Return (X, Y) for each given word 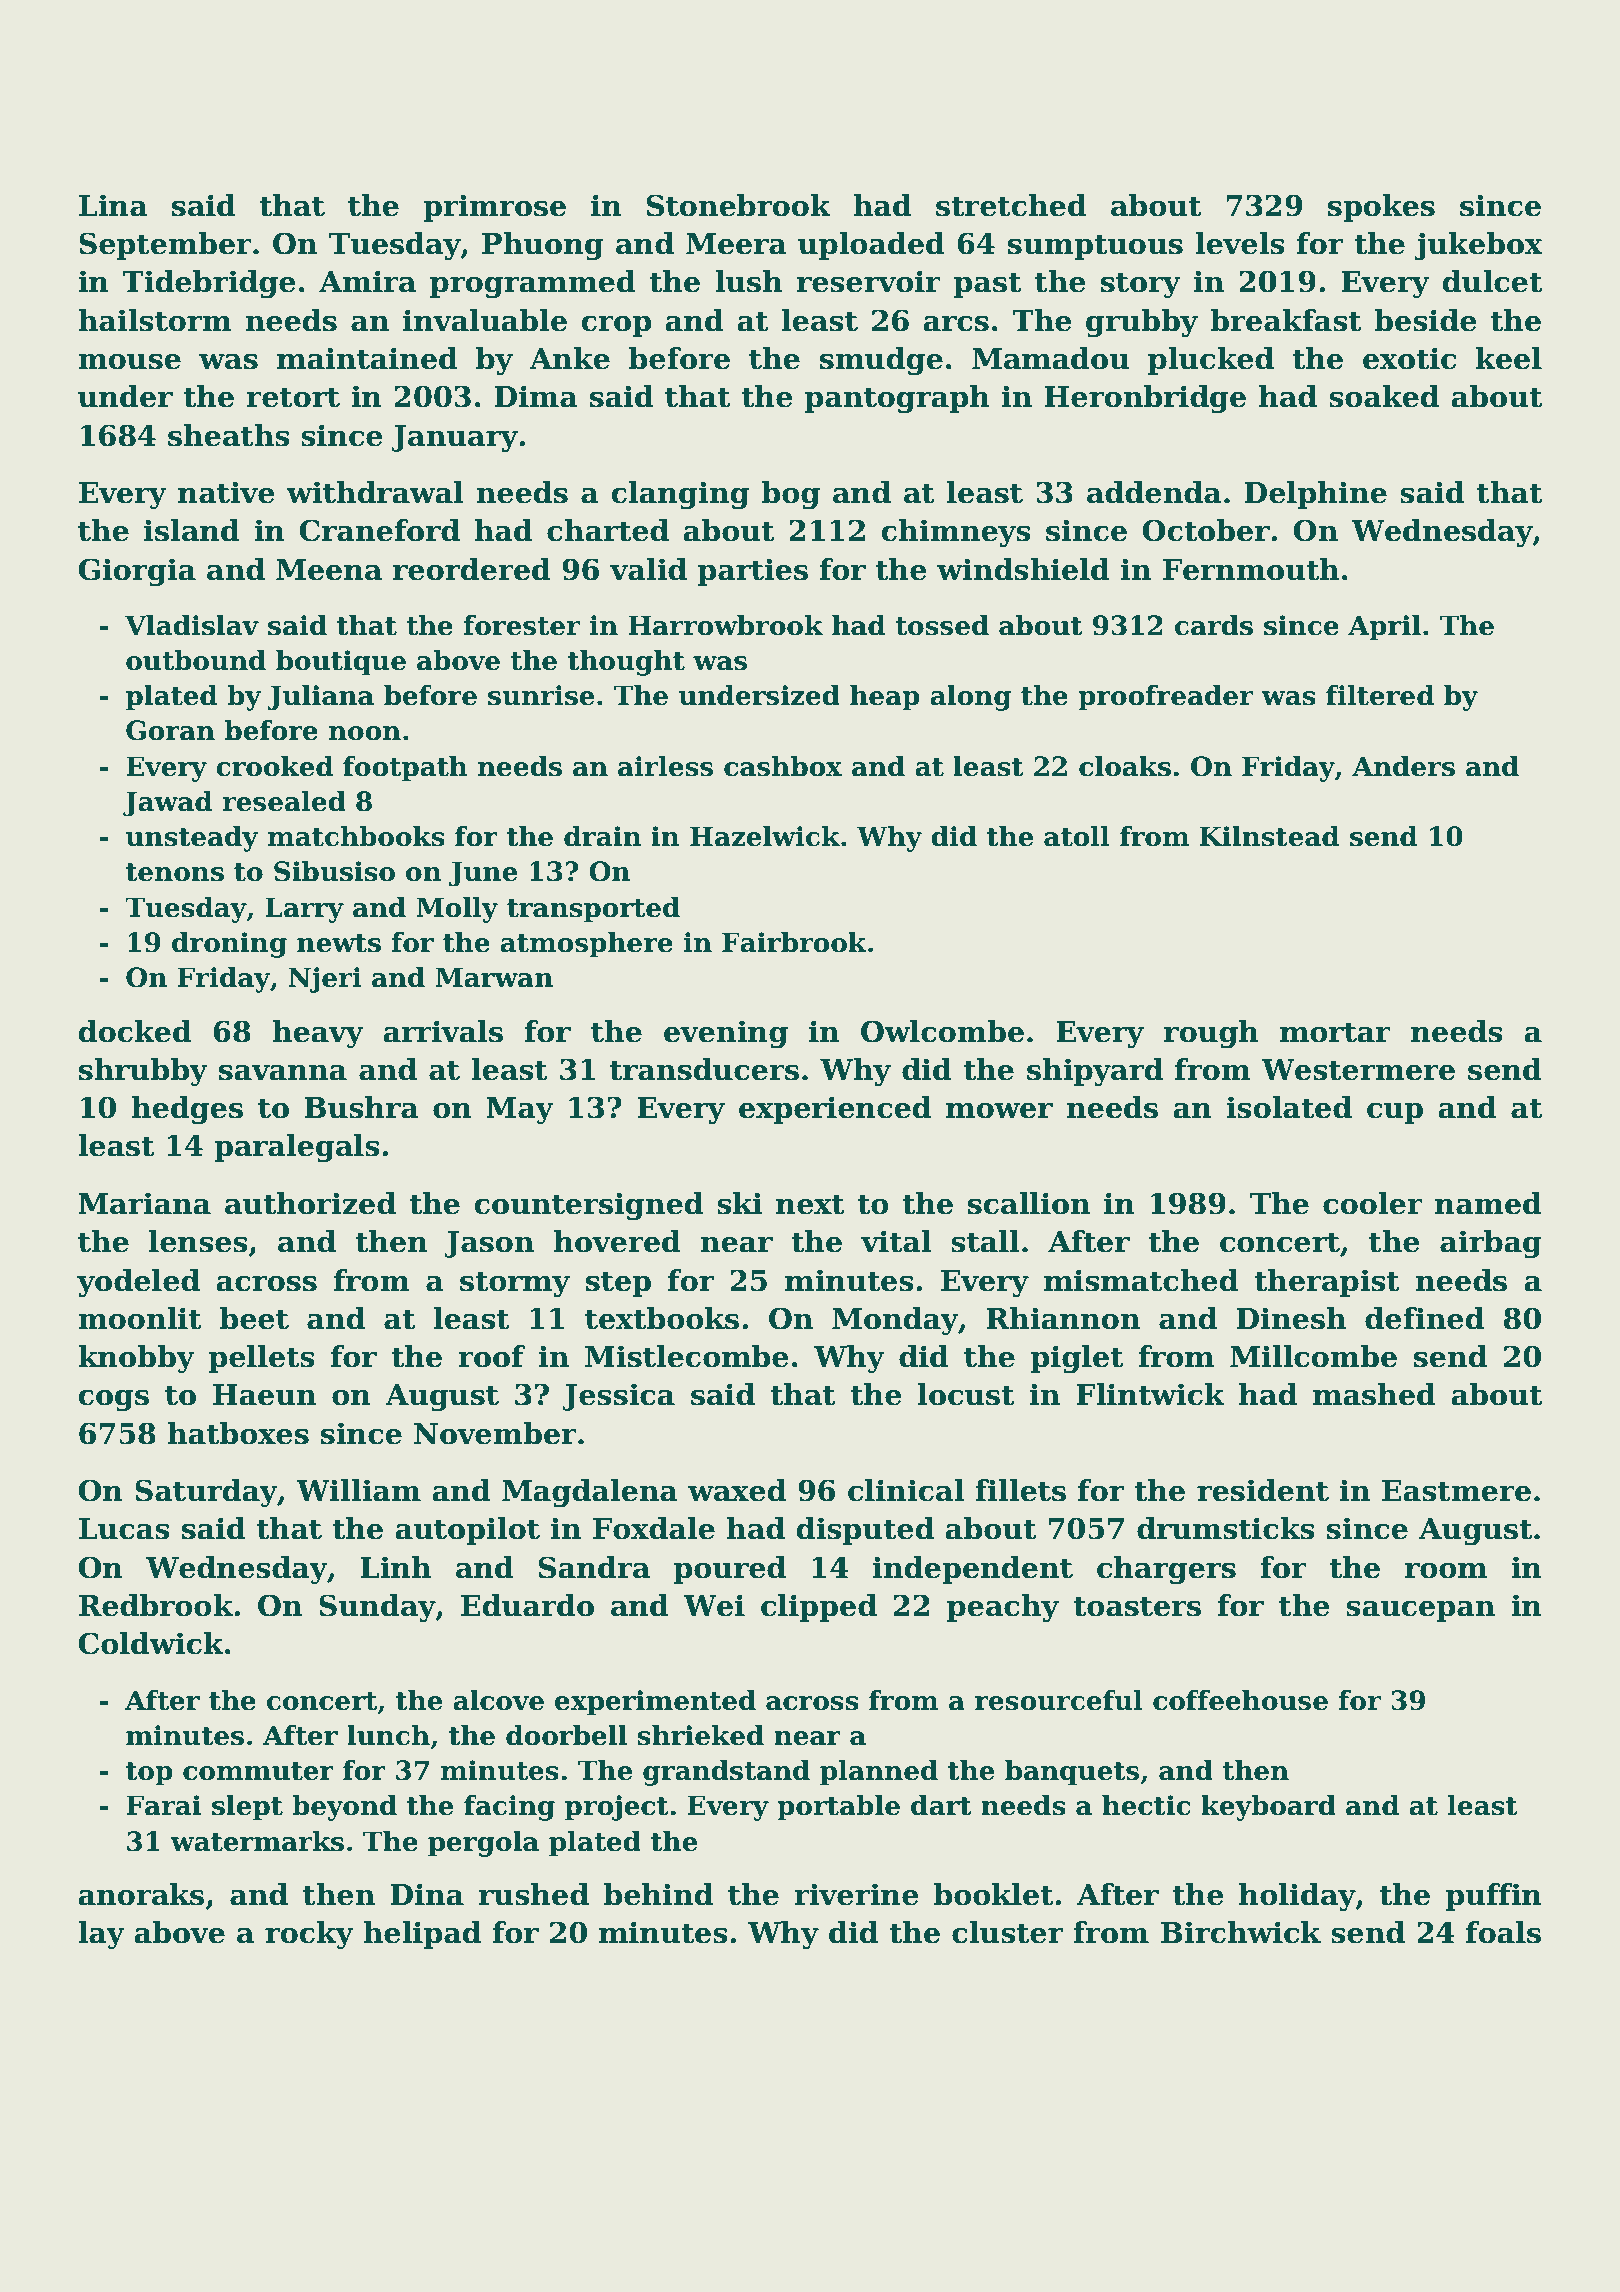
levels (1240, 243)
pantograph (897, 399)
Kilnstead (1269, 836)
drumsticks (1226, 1528)
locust (966, 1394)
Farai (163, 1805)
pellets (262, 1359)
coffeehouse (1240, 1700)
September (165, 246)
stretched (1011, 205)
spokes (1381, 208)
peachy (1003, 1608)
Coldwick (151, 1643)
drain (603, 836)
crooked (274, 766)
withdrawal (374, 492)
